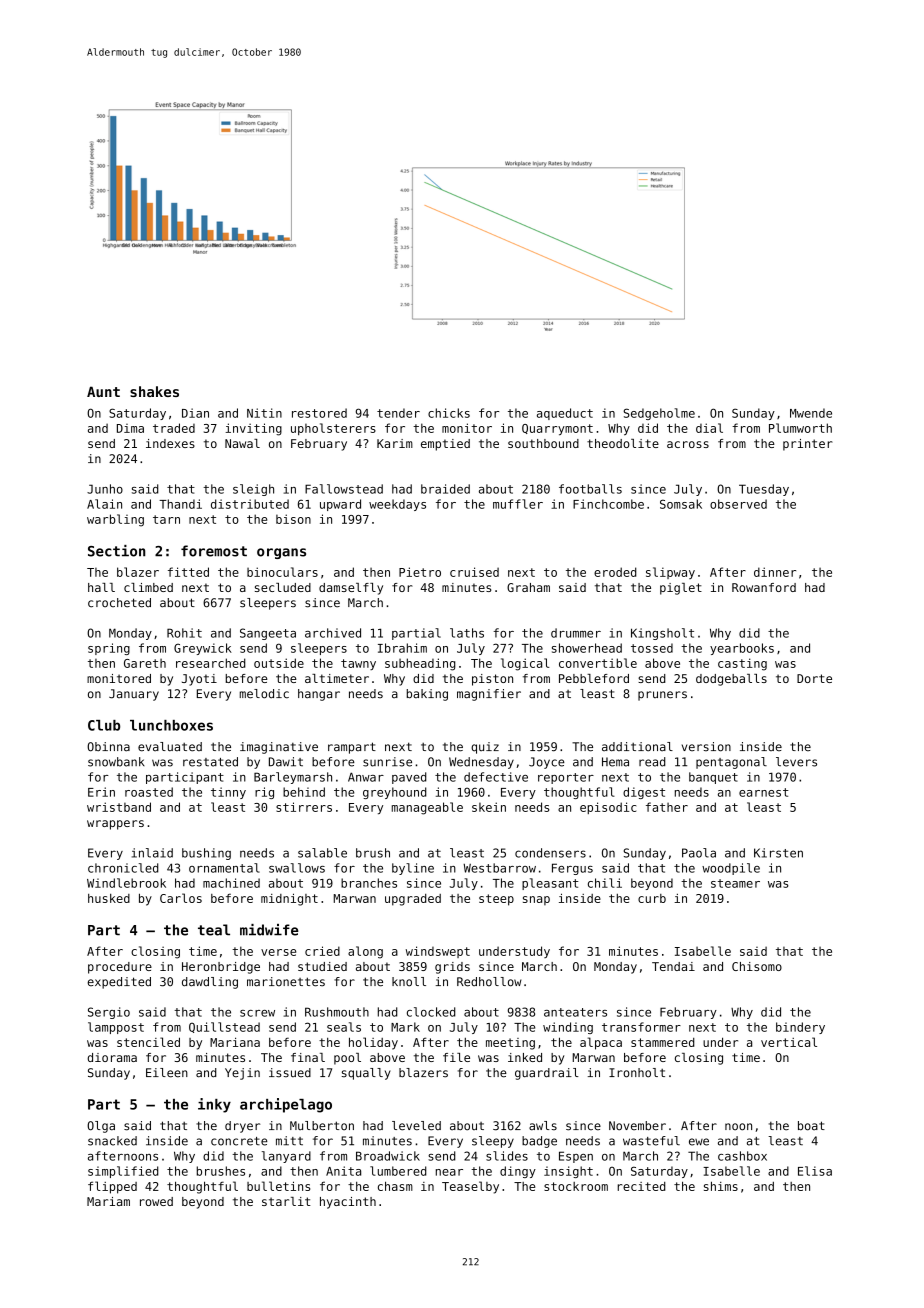  Describe the element at coordinates (413, 900) in the screenshot. I see `upgraded` at that location.
